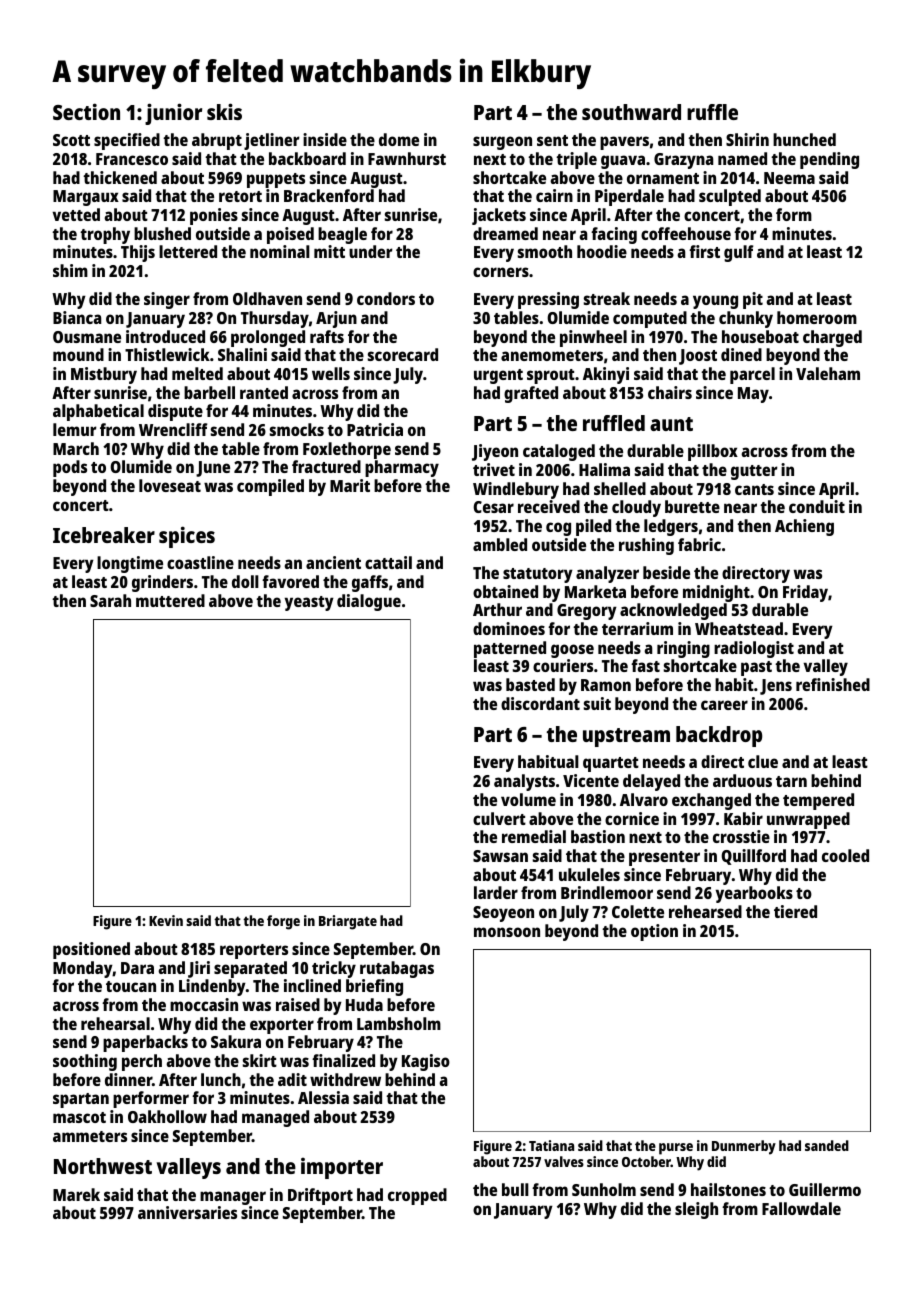  I want to click on Kevin, so click(166, 920).
